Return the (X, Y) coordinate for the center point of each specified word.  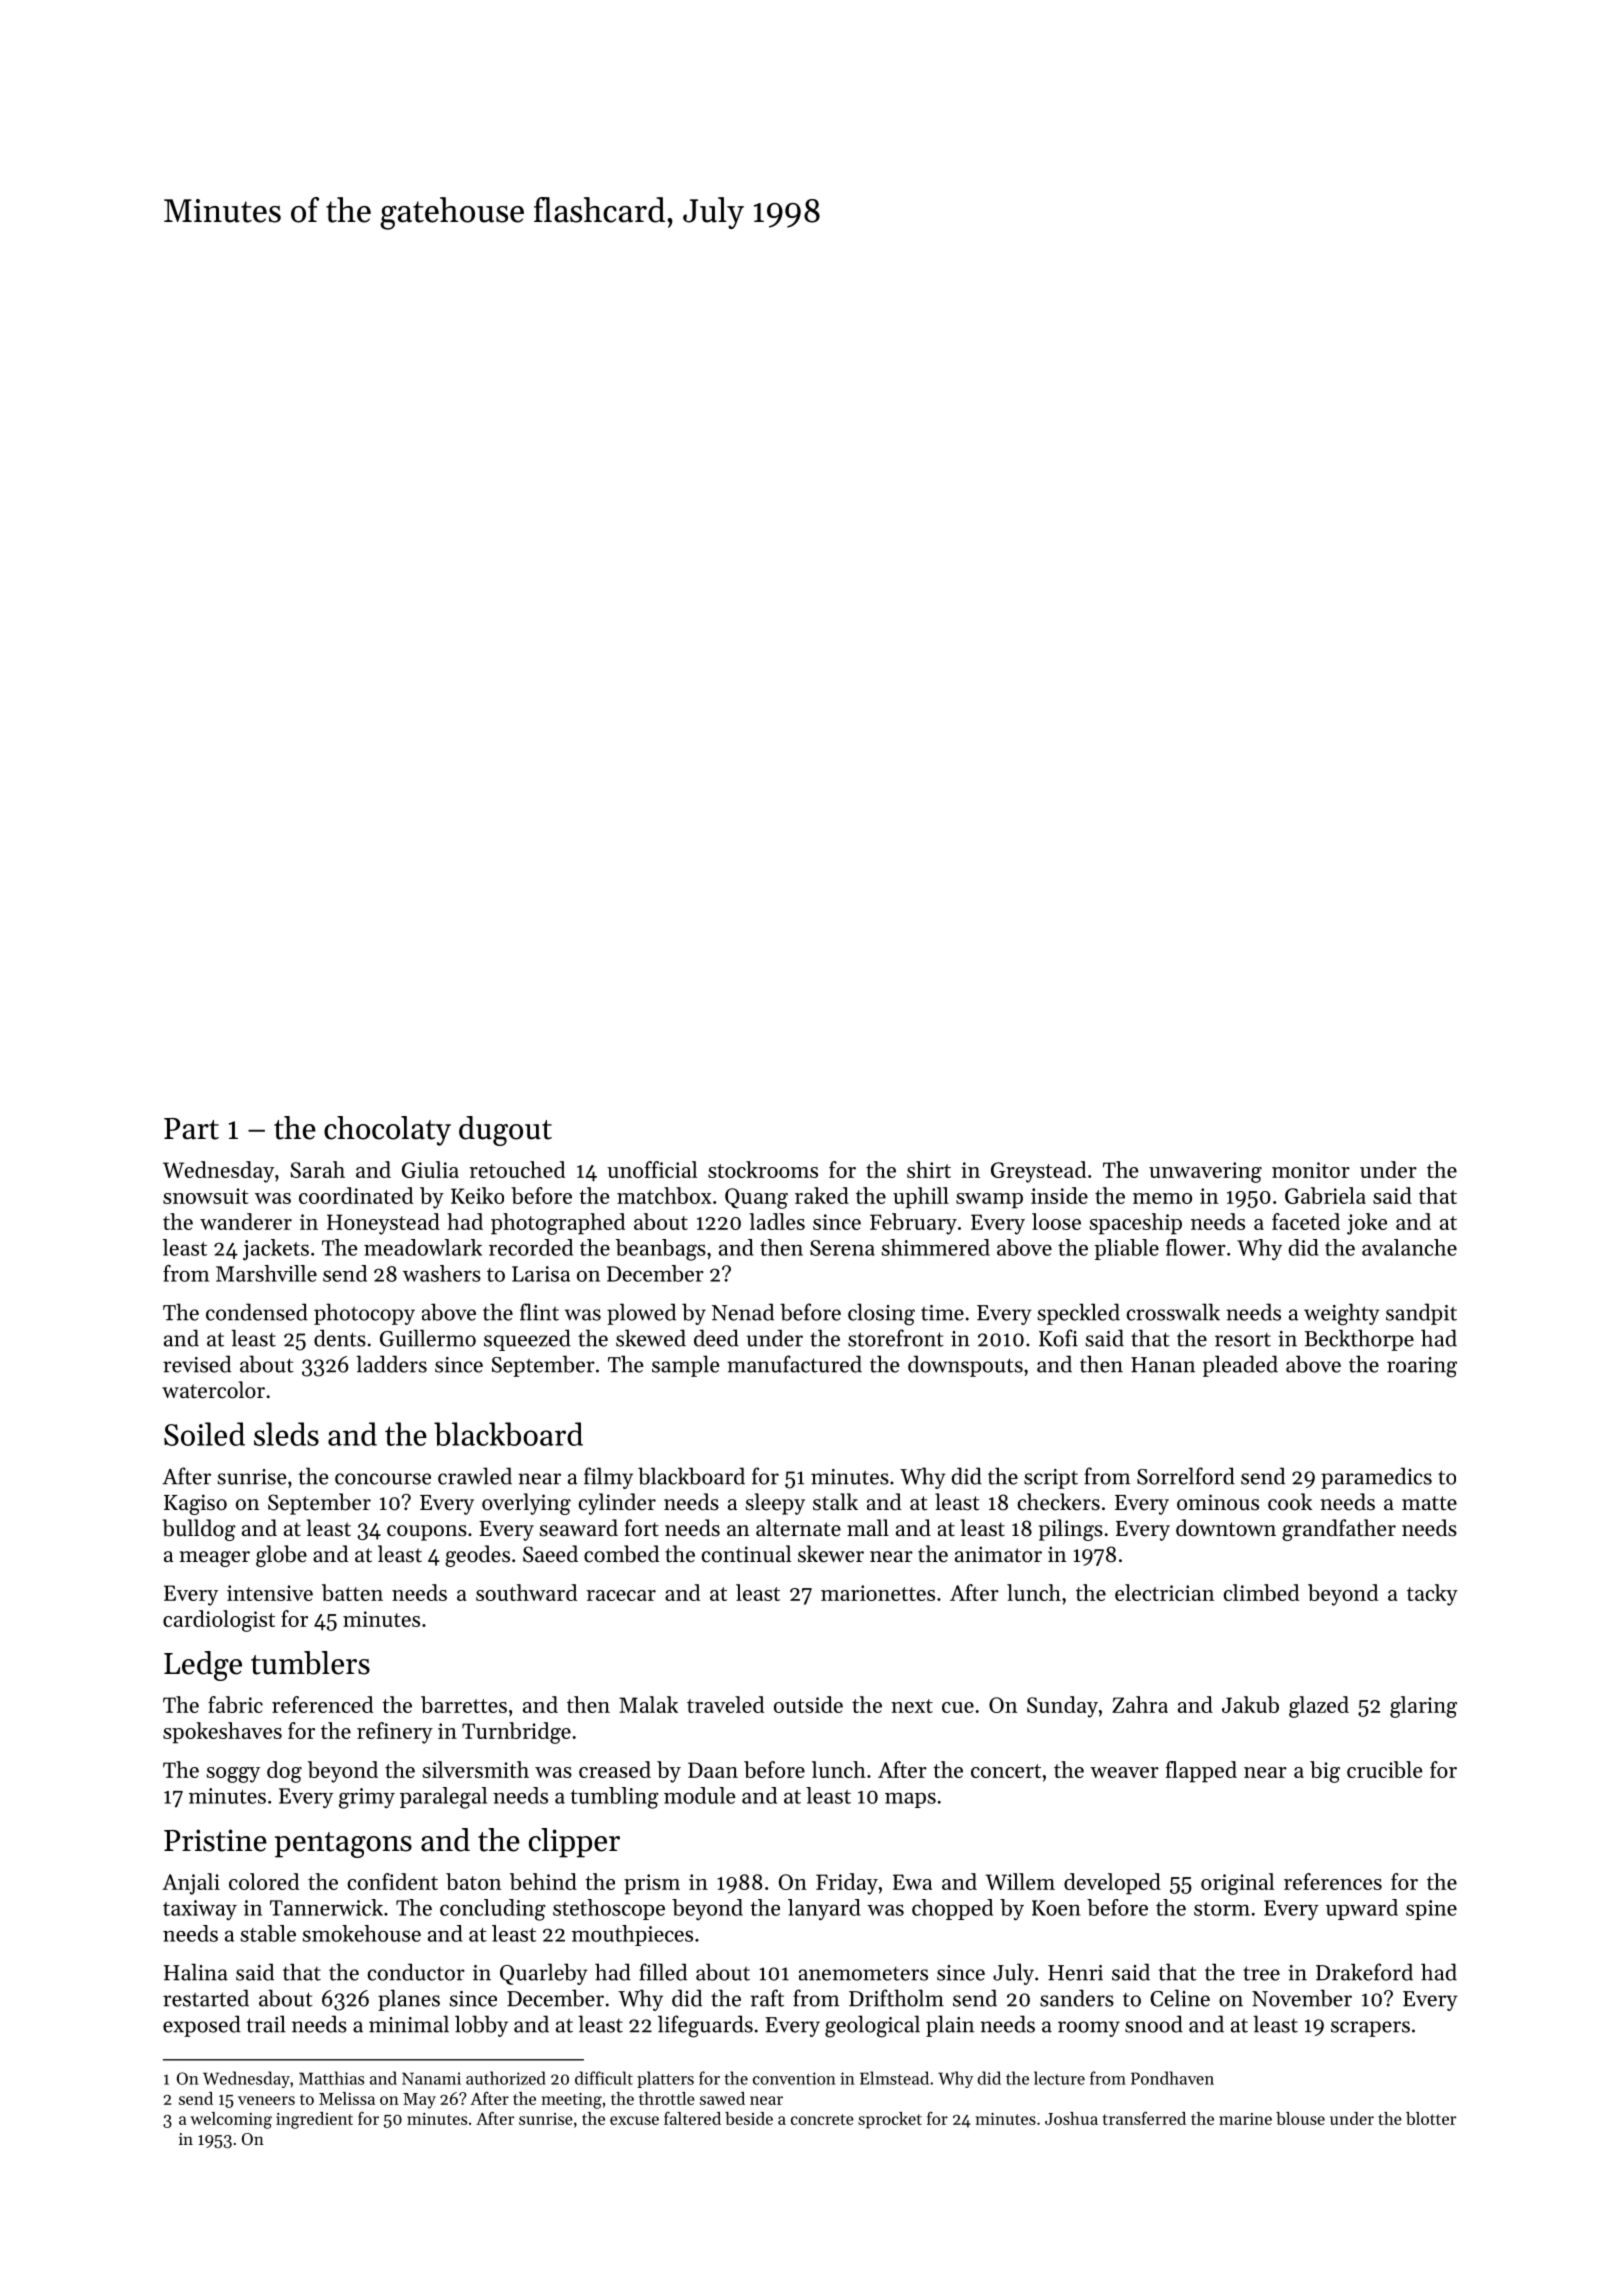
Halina (196, 1972)
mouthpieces (632, 1935)
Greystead (1038, 1172)
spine (1431, 1910)
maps (910, 1800)
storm (1222, 1909)
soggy (233, 1775)
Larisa (541, 1274)
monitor (1311, 1170)
